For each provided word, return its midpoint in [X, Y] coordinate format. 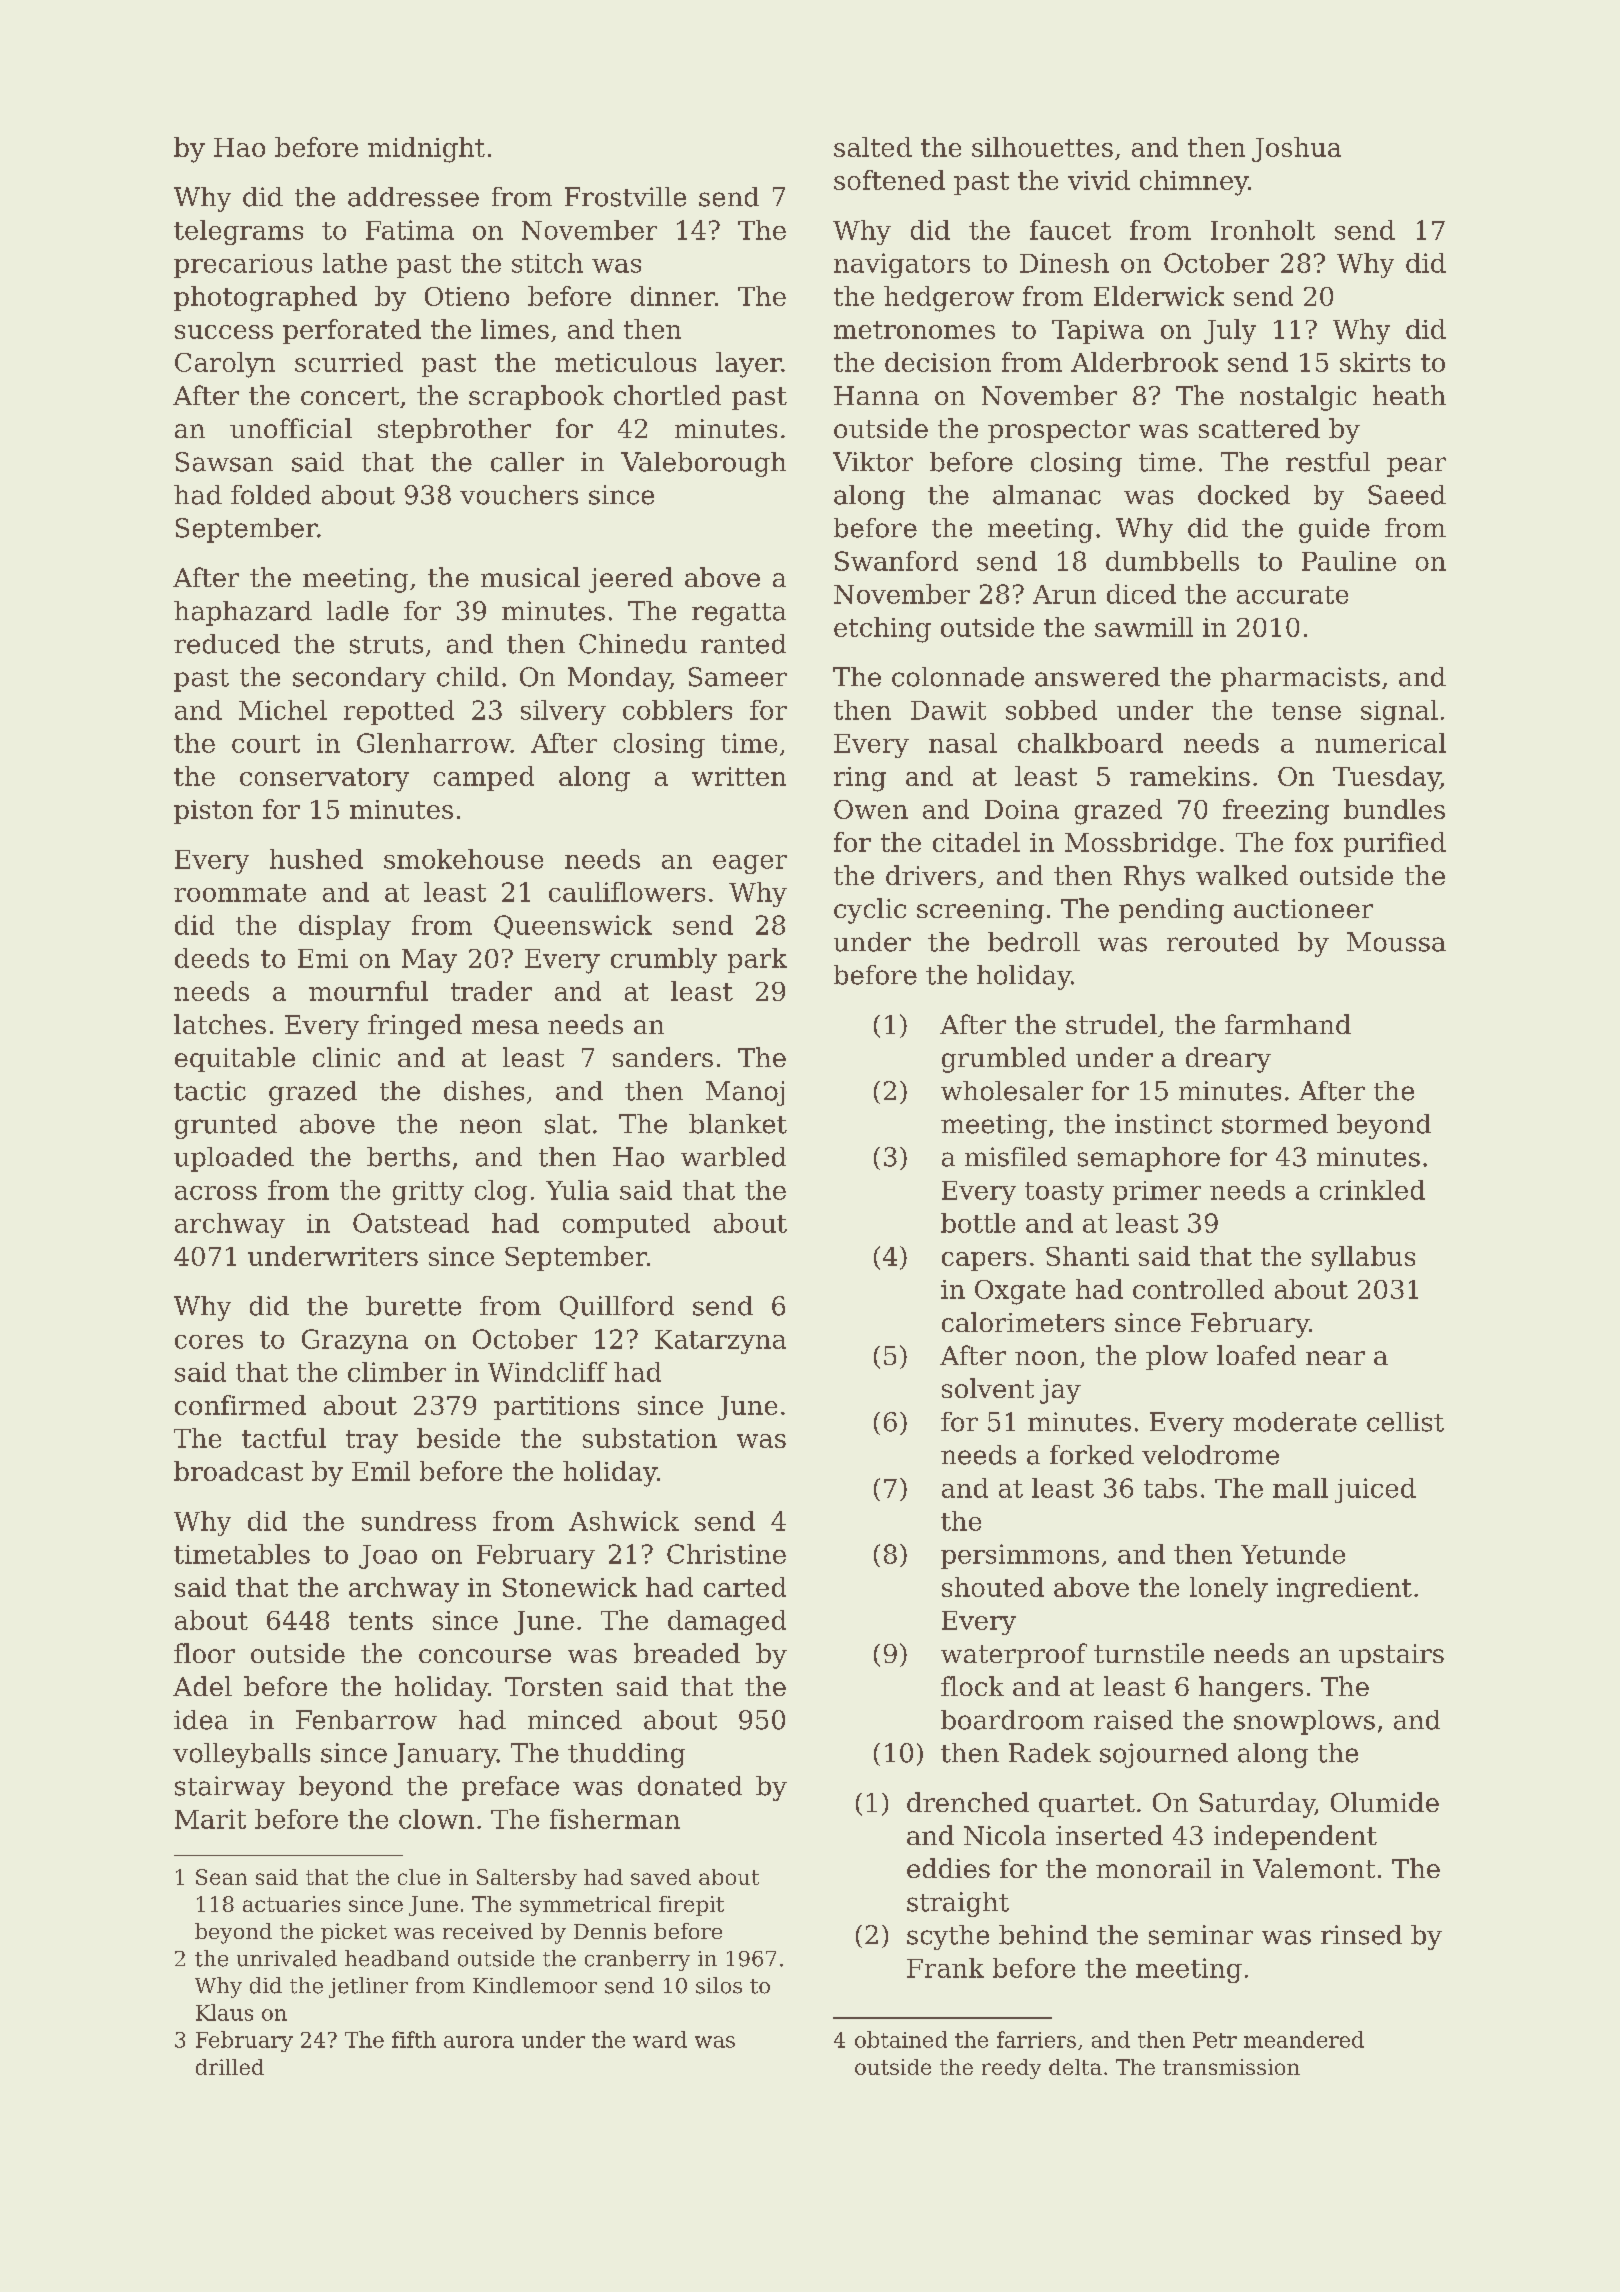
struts [386, 645]
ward [660, 2039]
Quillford [617, 1307]
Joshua [1296, 149]
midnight [426, 150]
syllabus [1363, 1259]
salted [873, 147]
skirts [1375, 362]
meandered [1304, 2039]
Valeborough [703, 464]
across [216, 1193]
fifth [414, 2039]
